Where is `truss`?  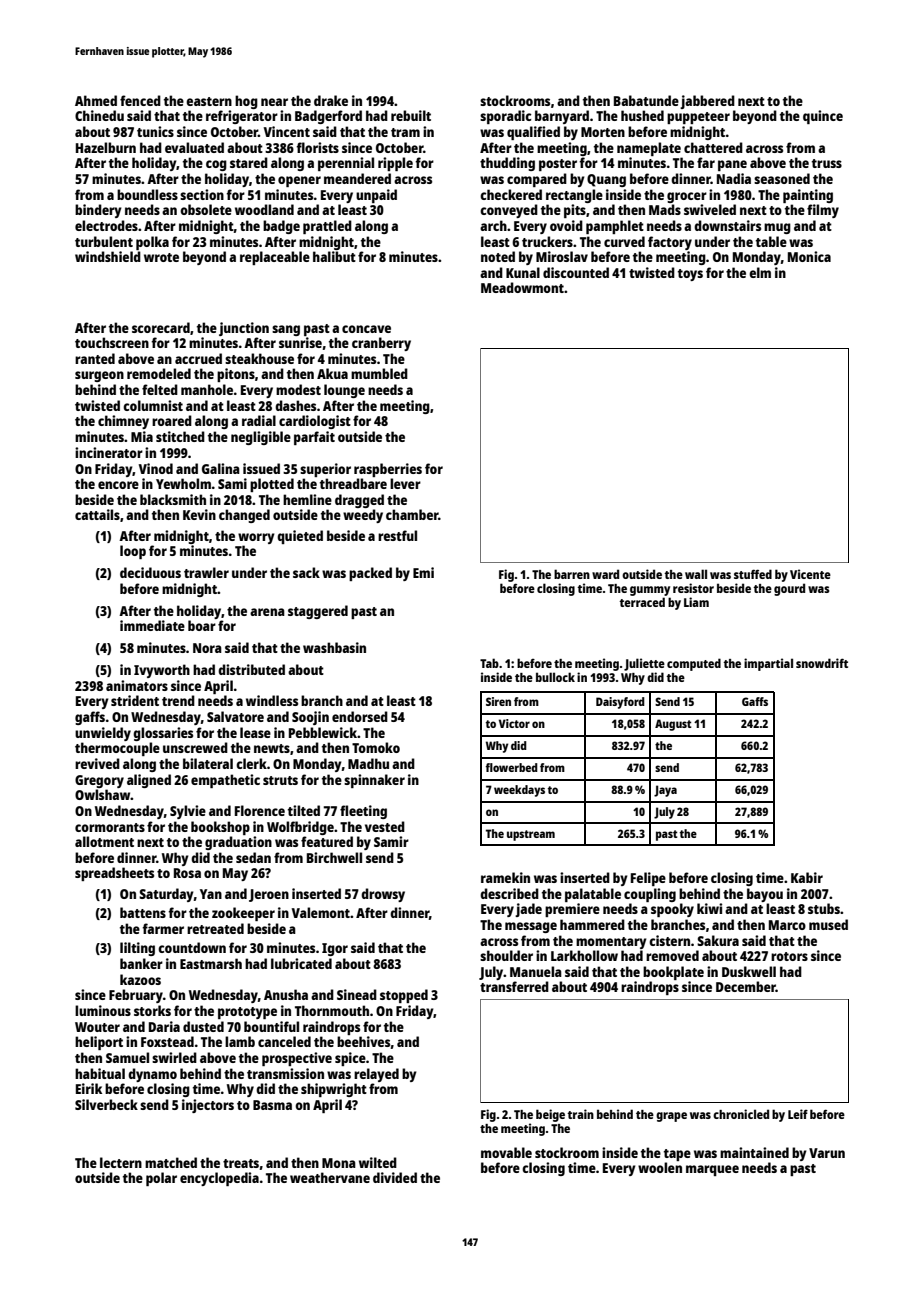
truss is located at coordinates (827, 163).
